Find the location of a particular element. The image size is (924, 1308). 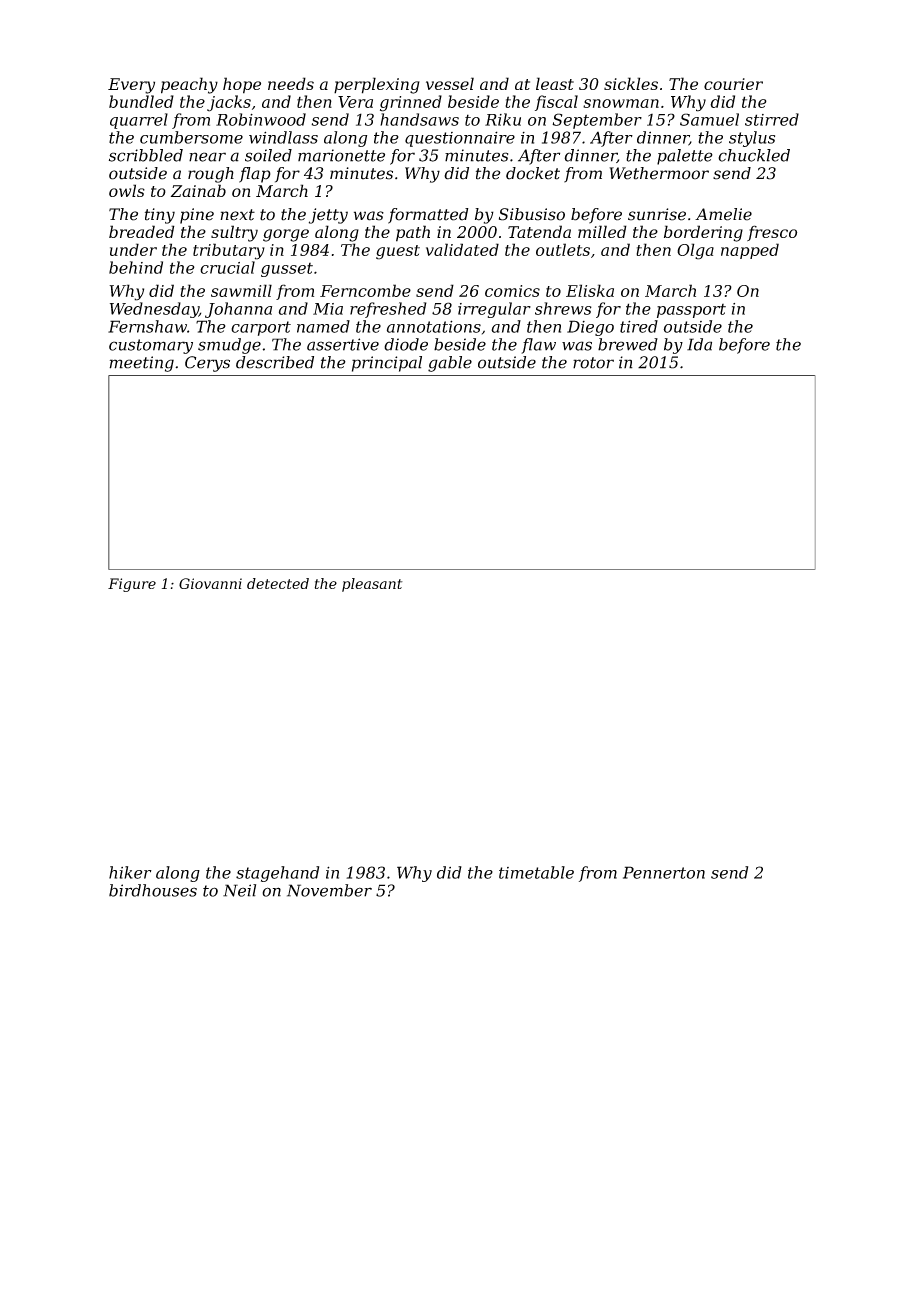

November is located at coordinates (329, 890).
